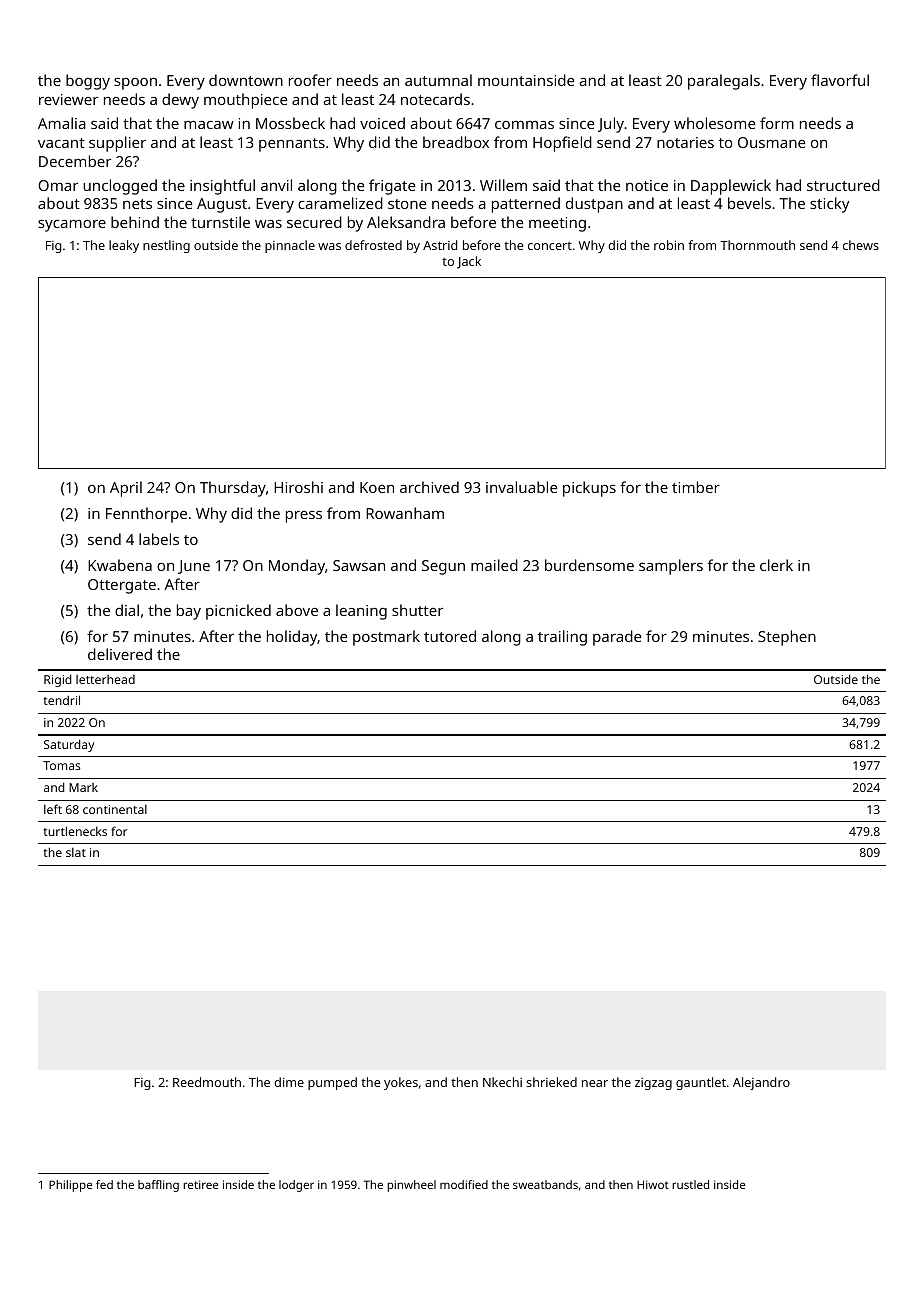 This image has width=924, height=1308. Describe the element at coordinates (122, 586) in the image. I see `Ottergate` at that location.
